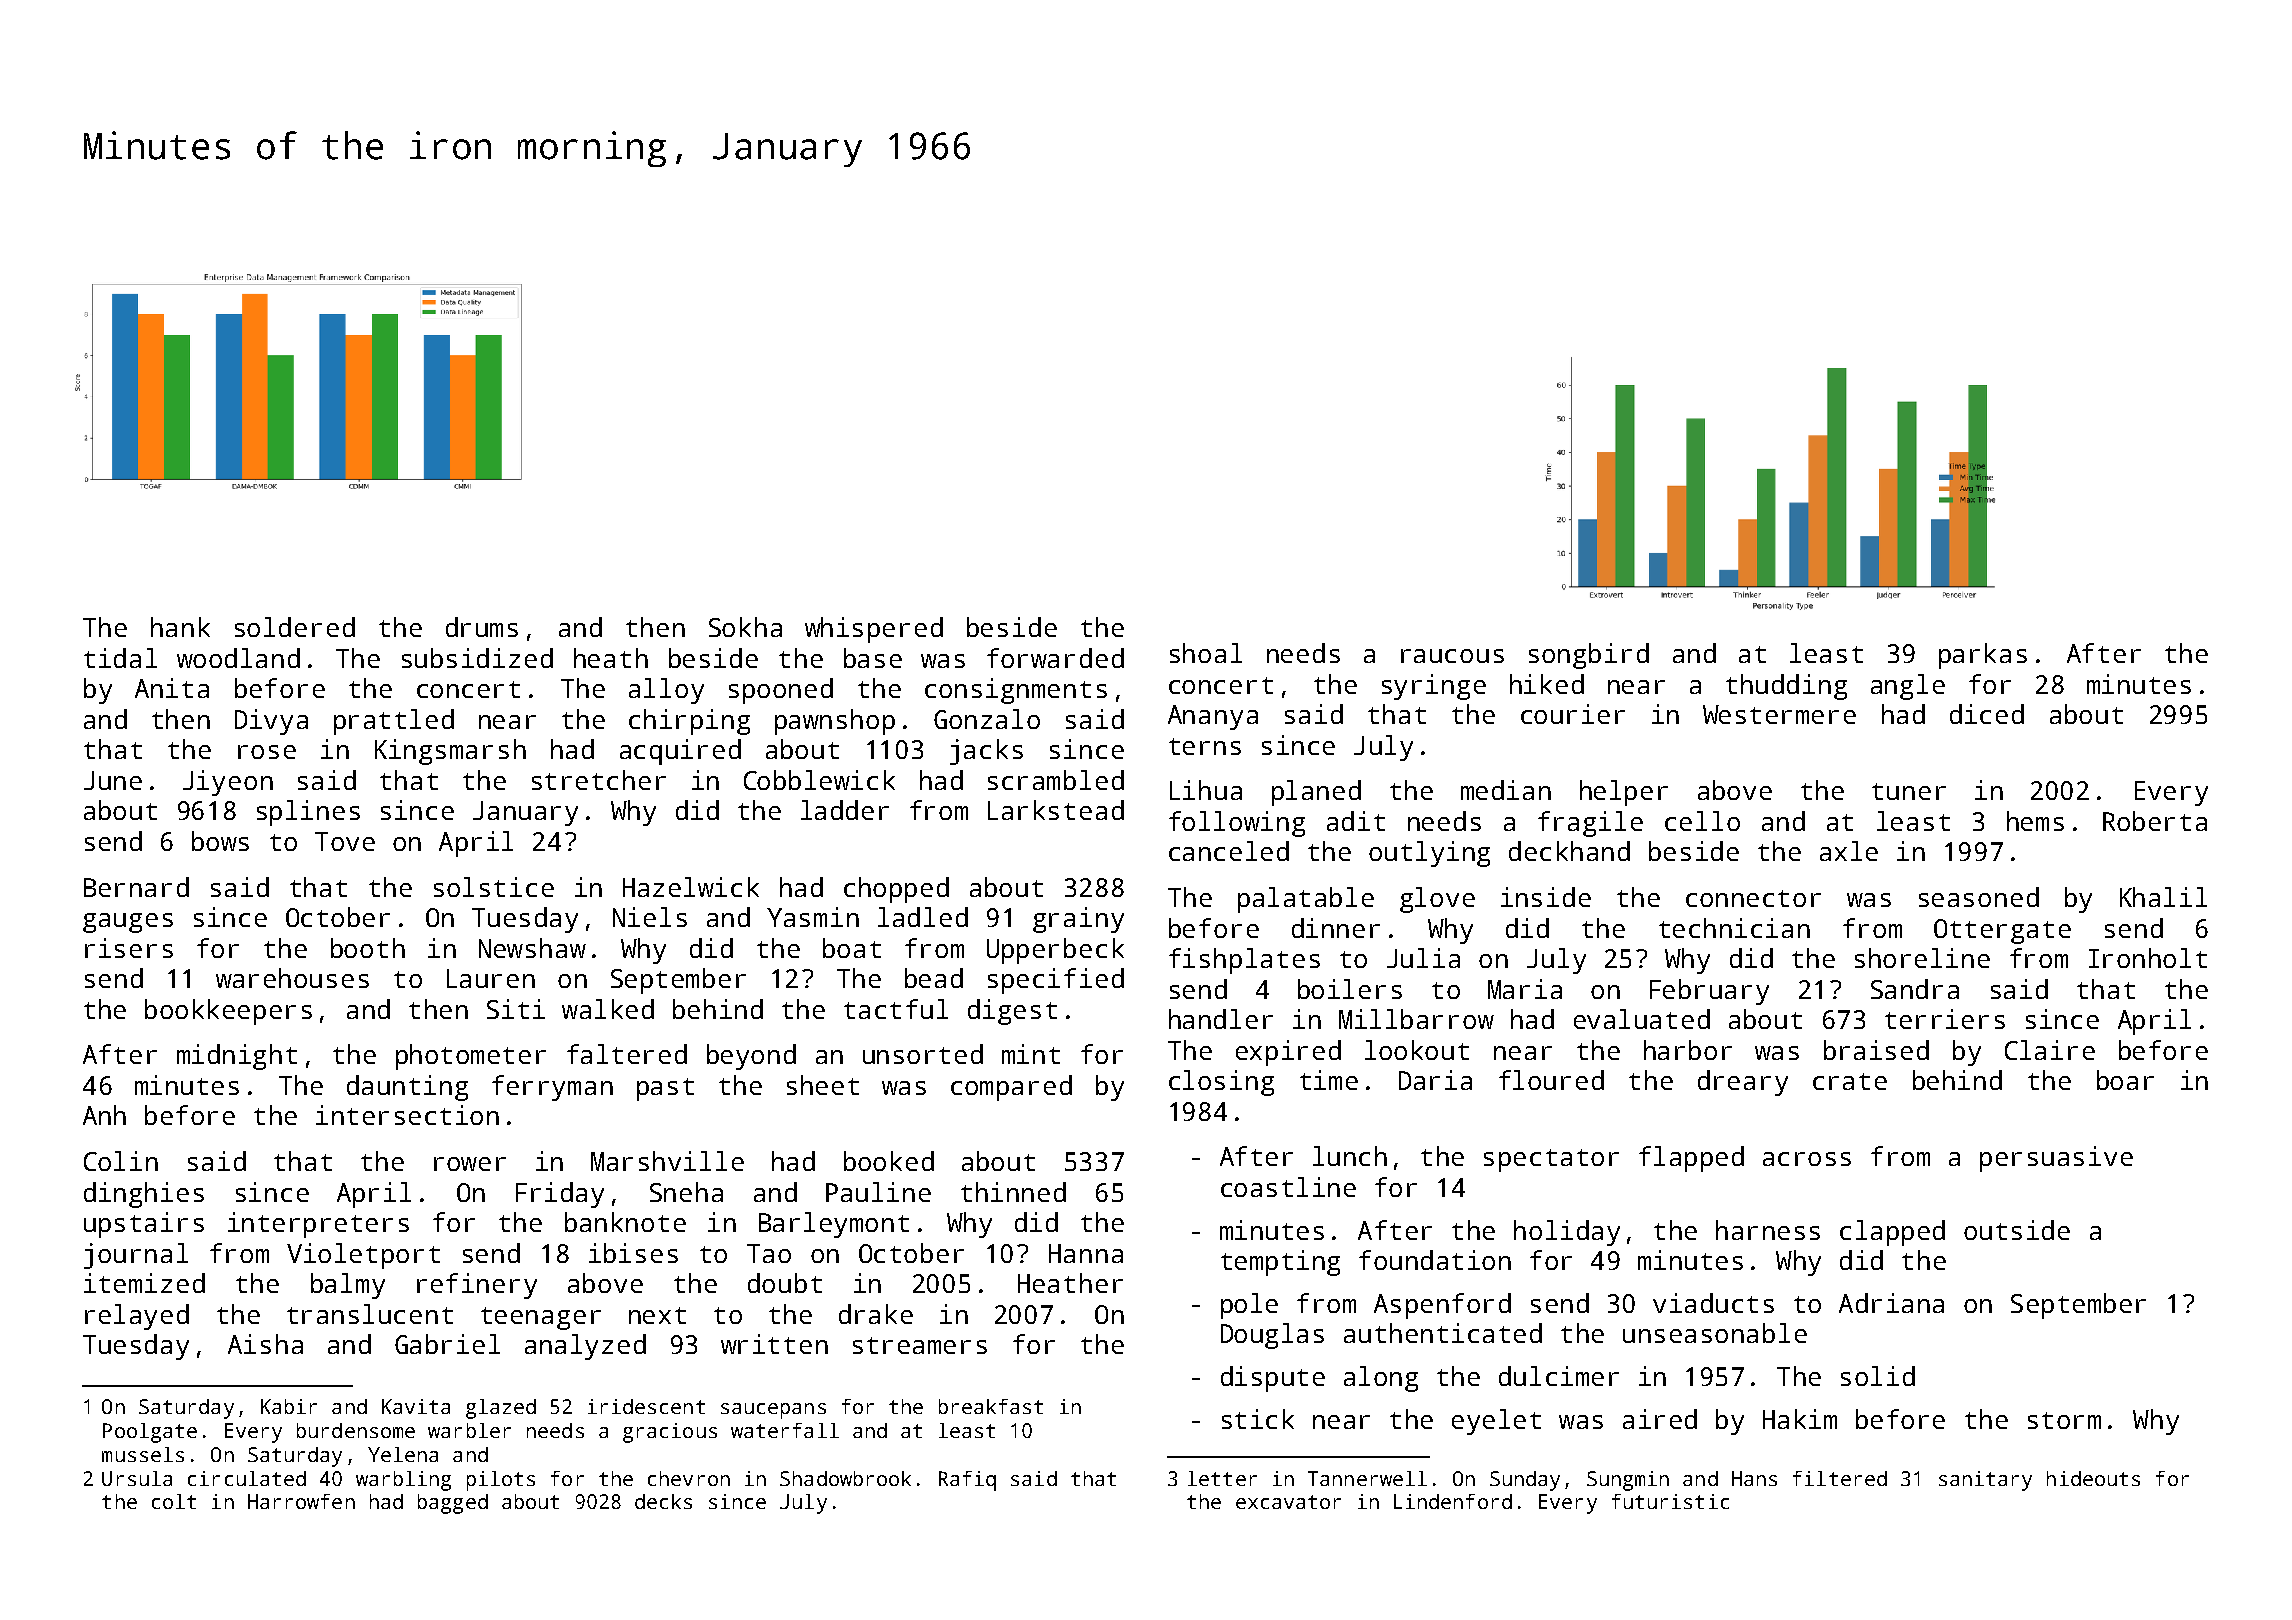 This image has width=2292, height=1620. I want to click on tempting, so click(1280, 1263).
